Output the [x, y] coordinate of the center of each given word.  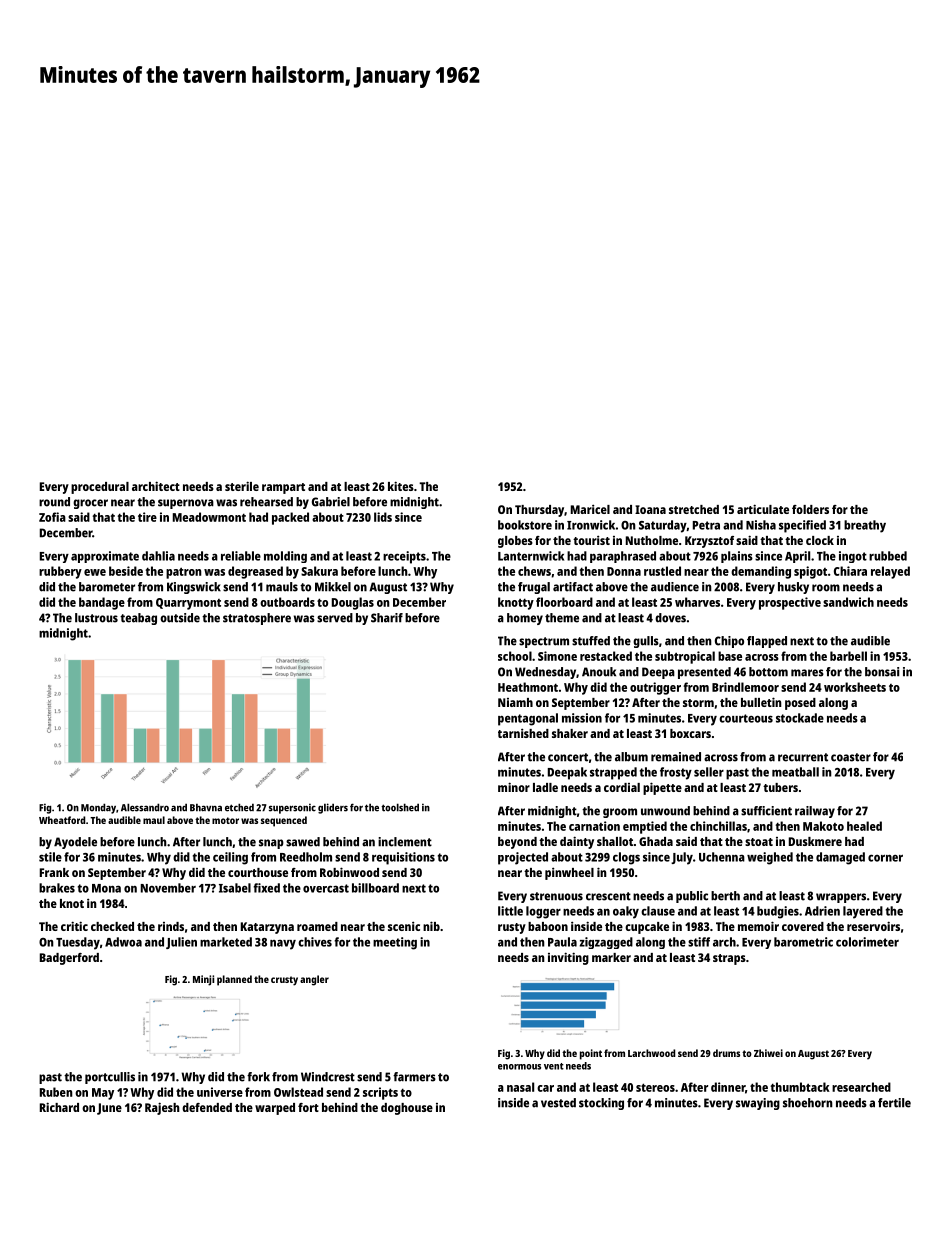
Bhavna [206, 807]
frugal [534, 588]
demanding [761, 572]
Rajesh [162, 1108]
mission [582, 718]
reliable [241, 556]
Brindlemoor [745, 687]
